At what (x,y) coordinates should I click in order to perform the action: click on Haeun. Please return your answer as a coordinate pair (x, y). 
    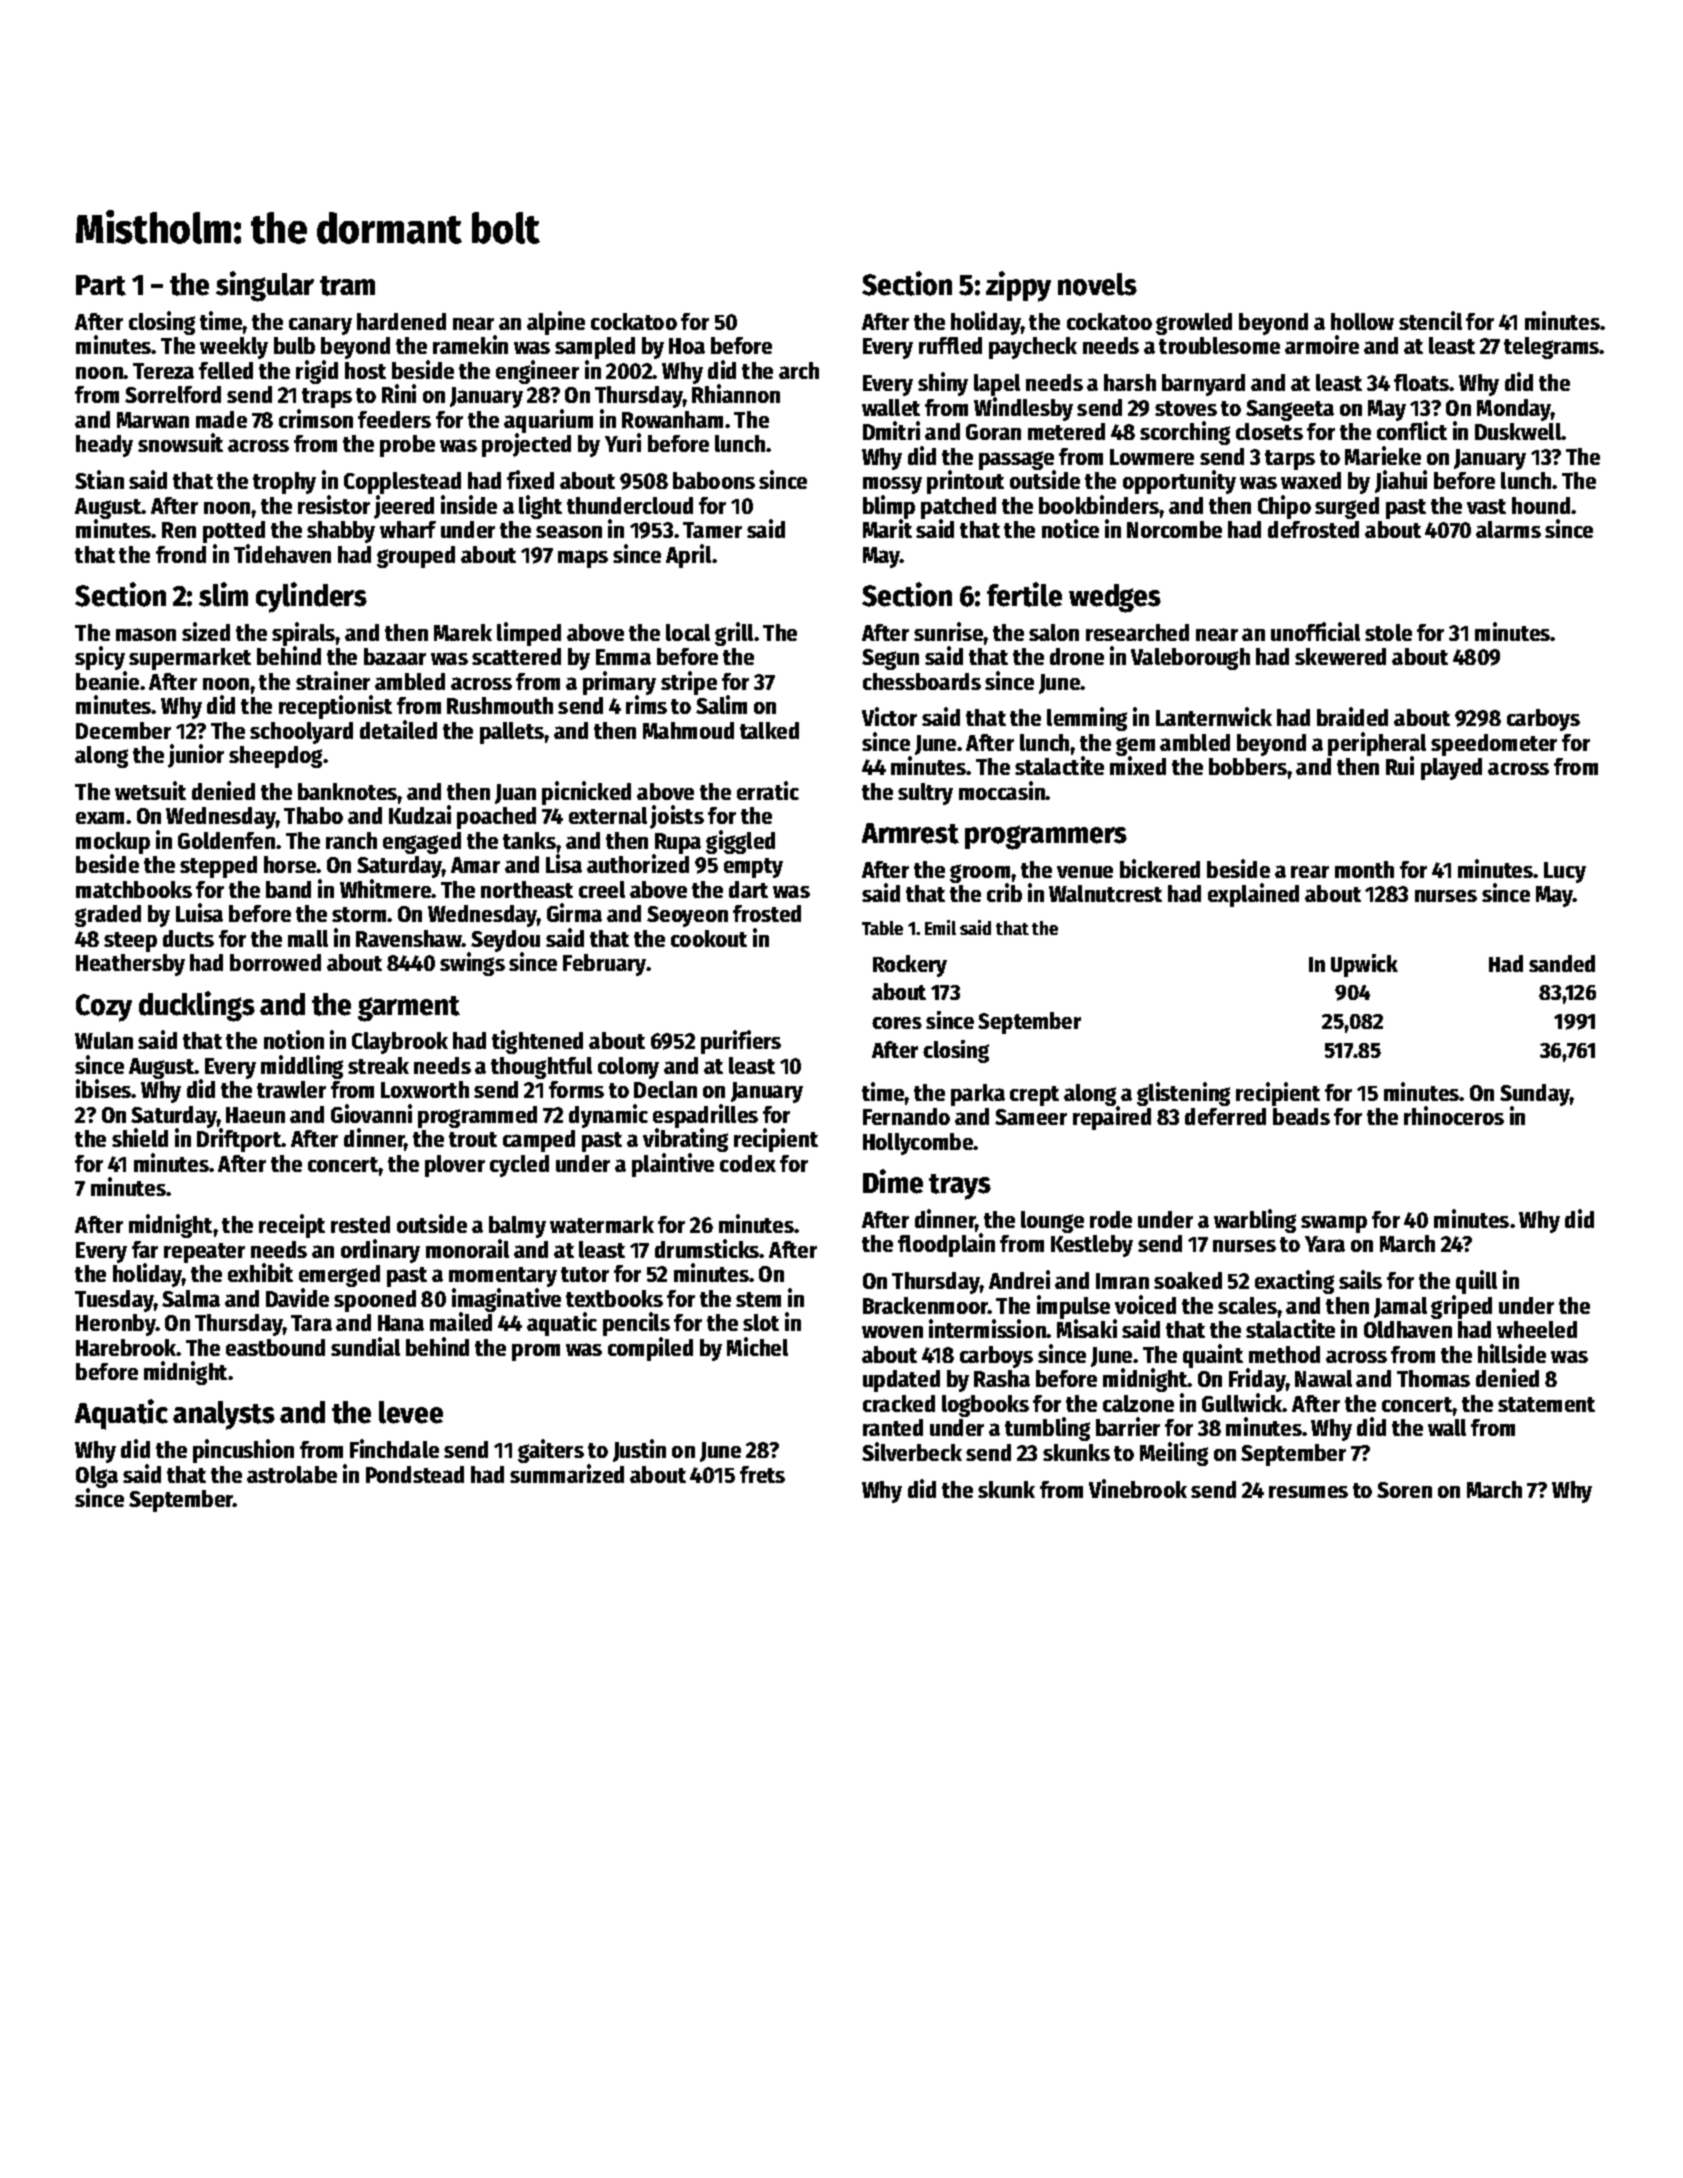
    Looking at the image, I should click on (255, 1115).
